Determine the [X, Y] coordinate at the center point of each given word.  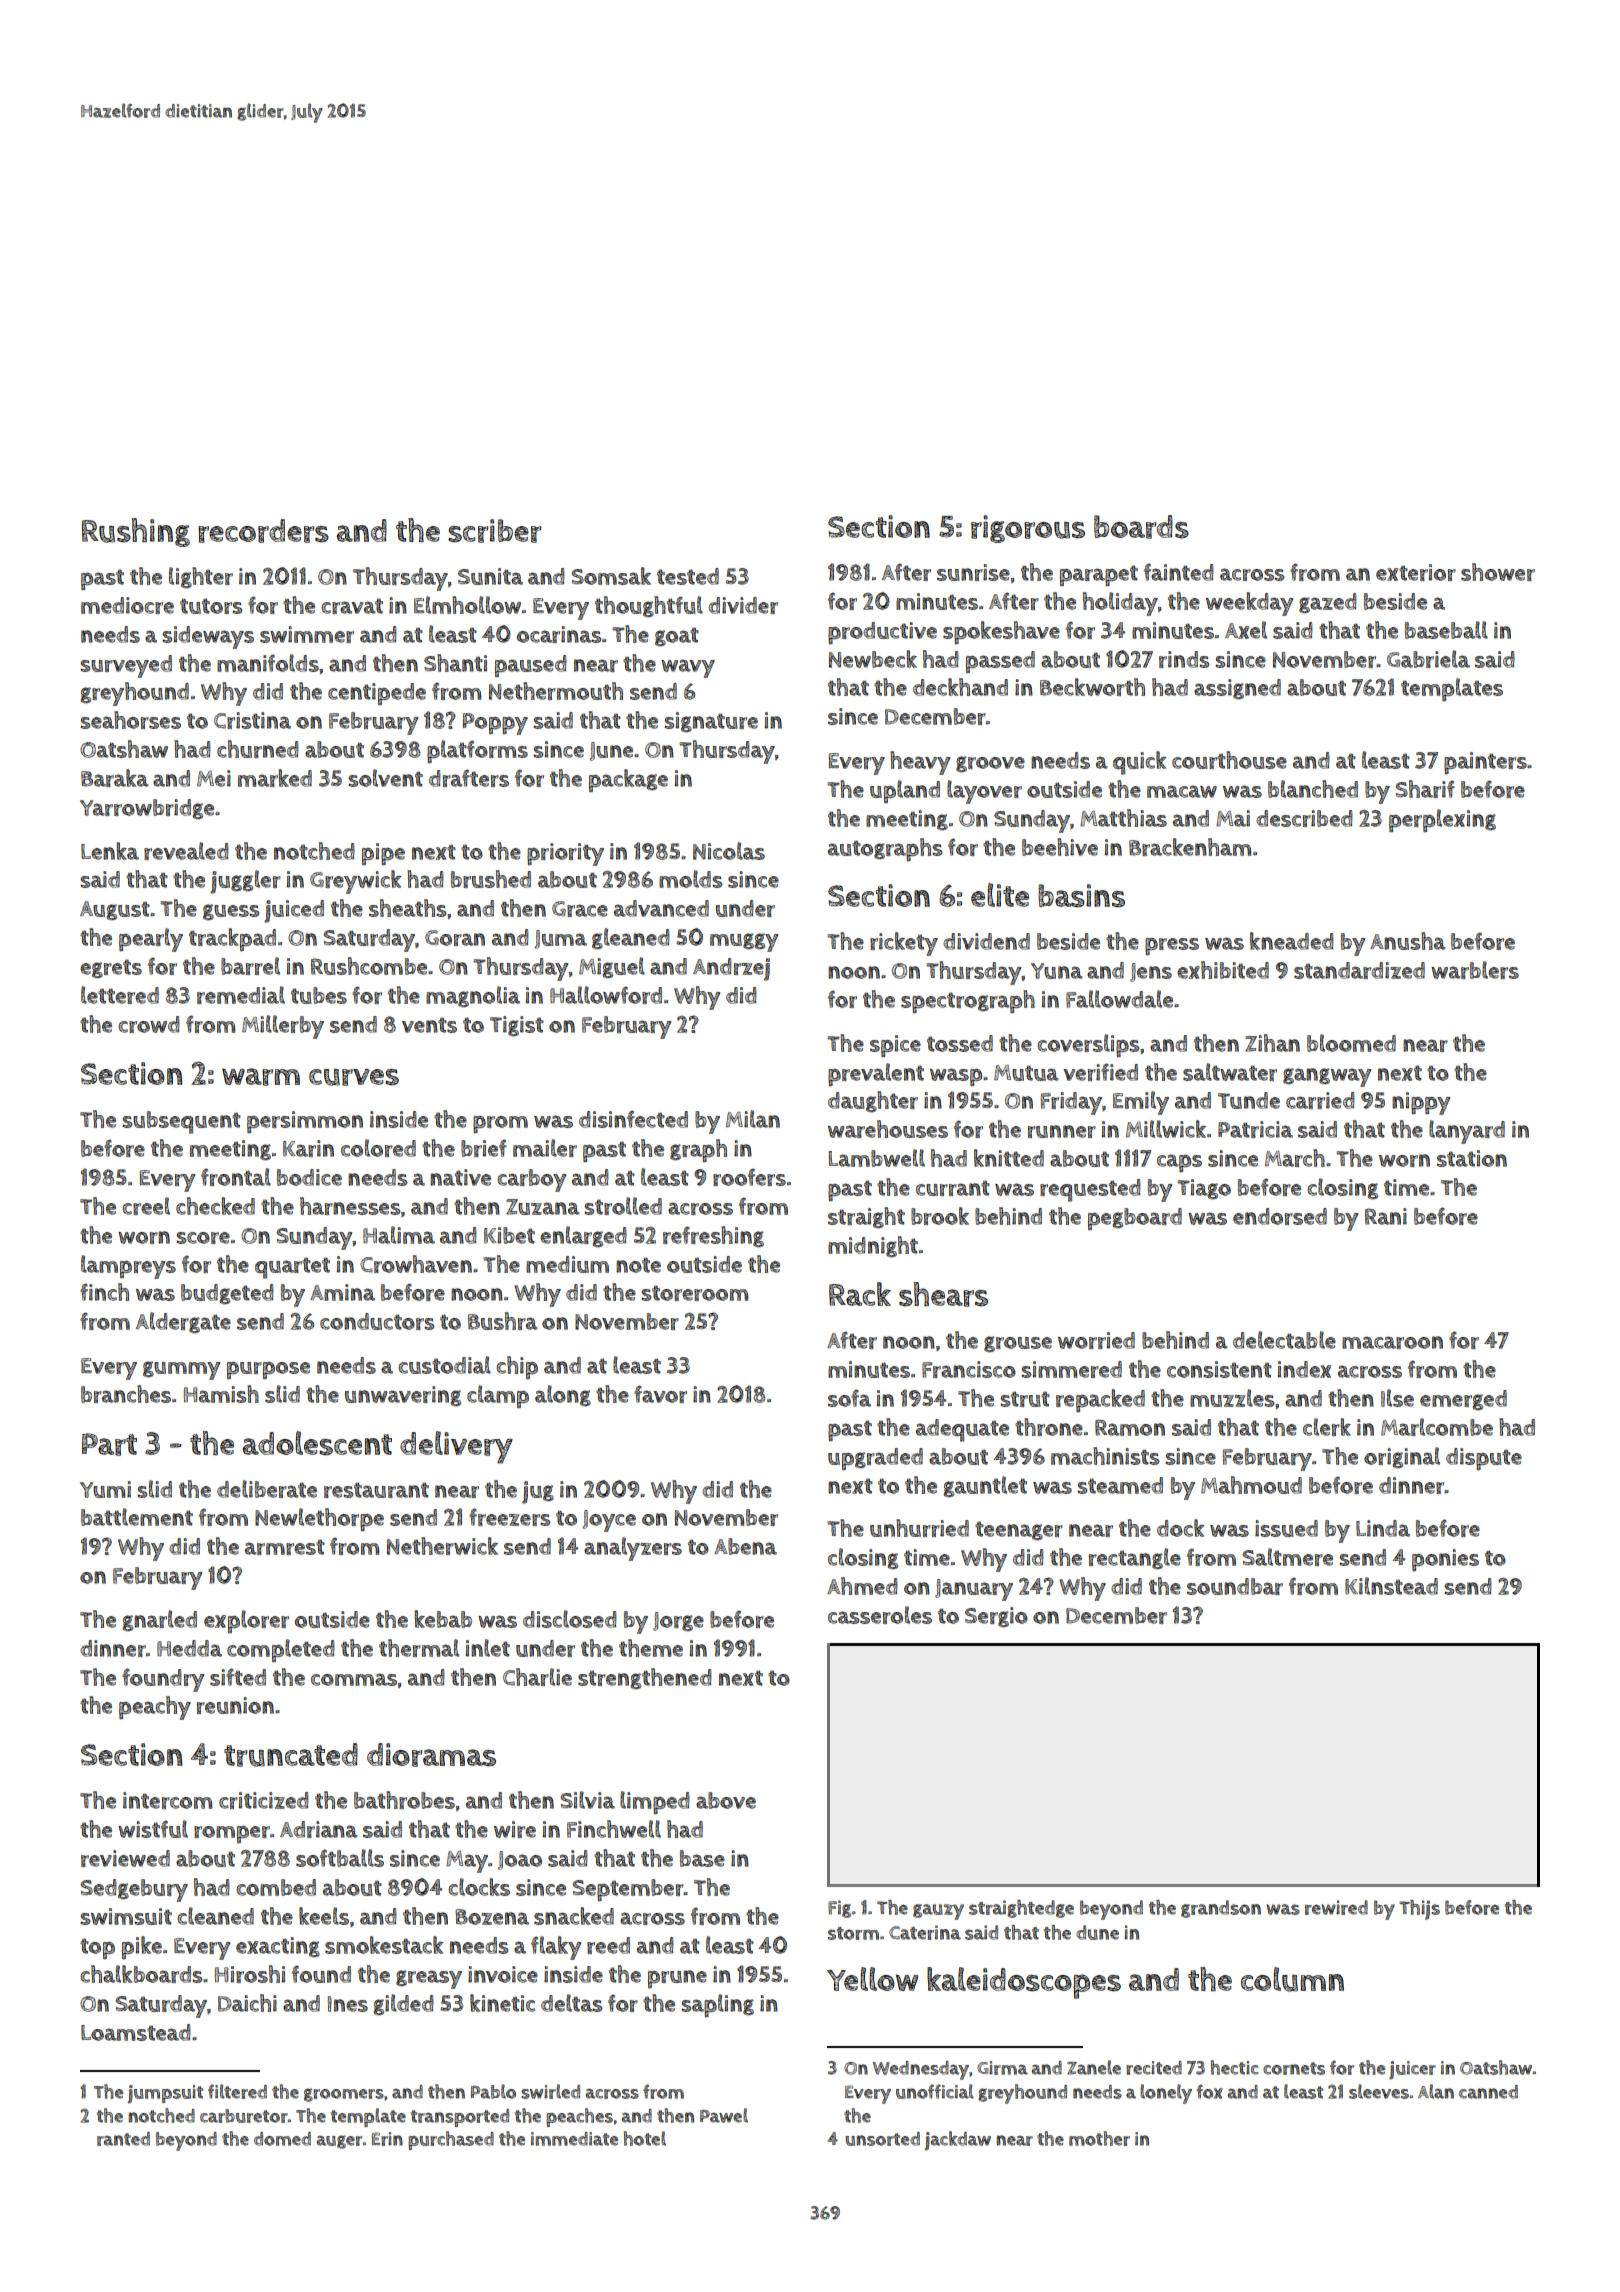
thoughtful [649, 606]
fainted [1179, 572]
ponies [1445, 1560]
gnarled [159, 1620]
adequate [962, 1430]
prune [677, 1979]
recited [1154, 2068]
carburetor [244, 2116]
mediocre [127, 605]
